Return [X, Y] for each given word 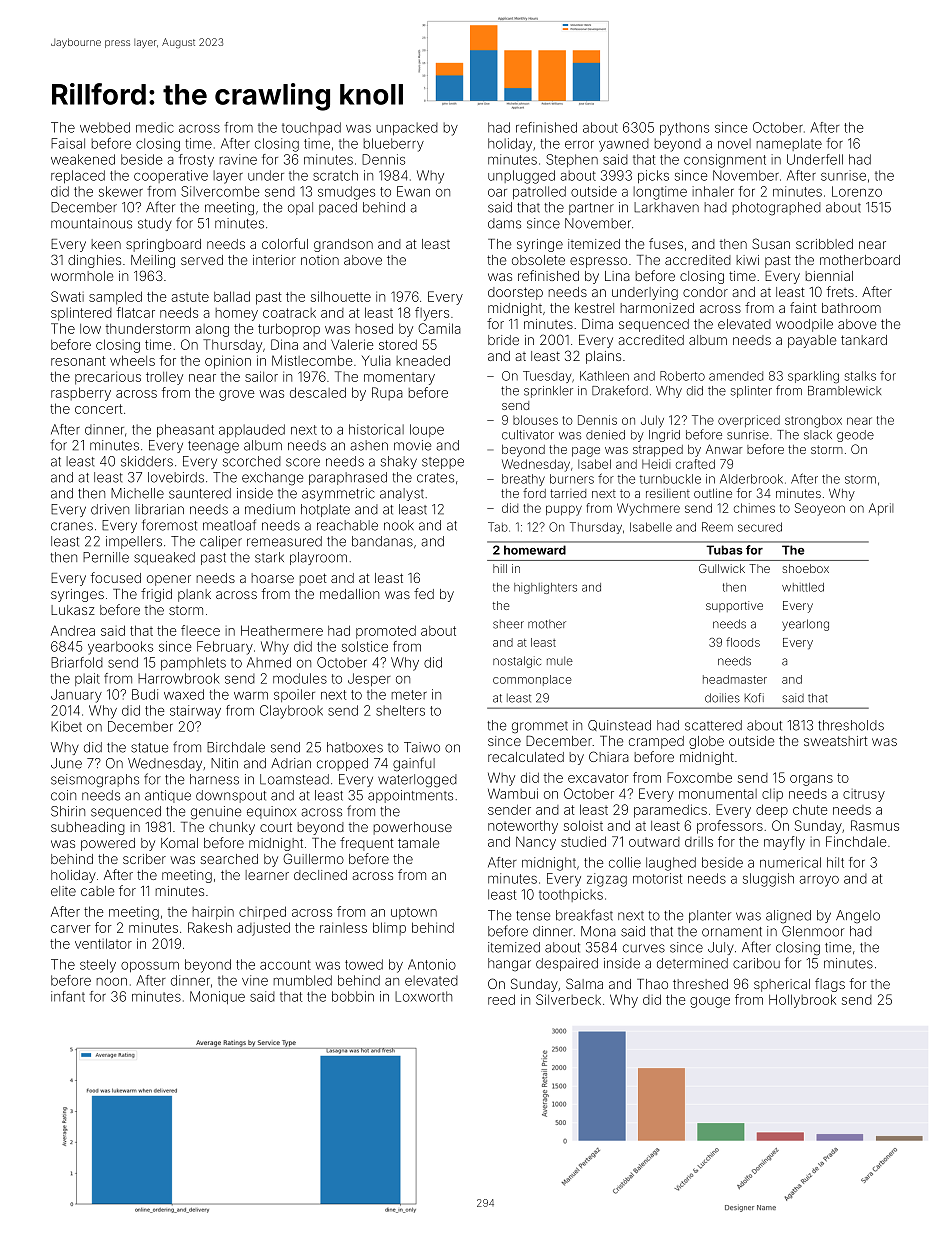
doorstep [515, 293]
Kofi [754, 698]
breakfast [584, 915]
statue [149, 748]
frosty [196, 160]
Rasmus [875, 825]
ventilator [103, 943]
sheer [508, 624]
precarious [108, 378]
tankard [864, 340]
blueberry [394, 145]
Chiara [609, 756]
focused [116, 577]
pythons [684, 129]
